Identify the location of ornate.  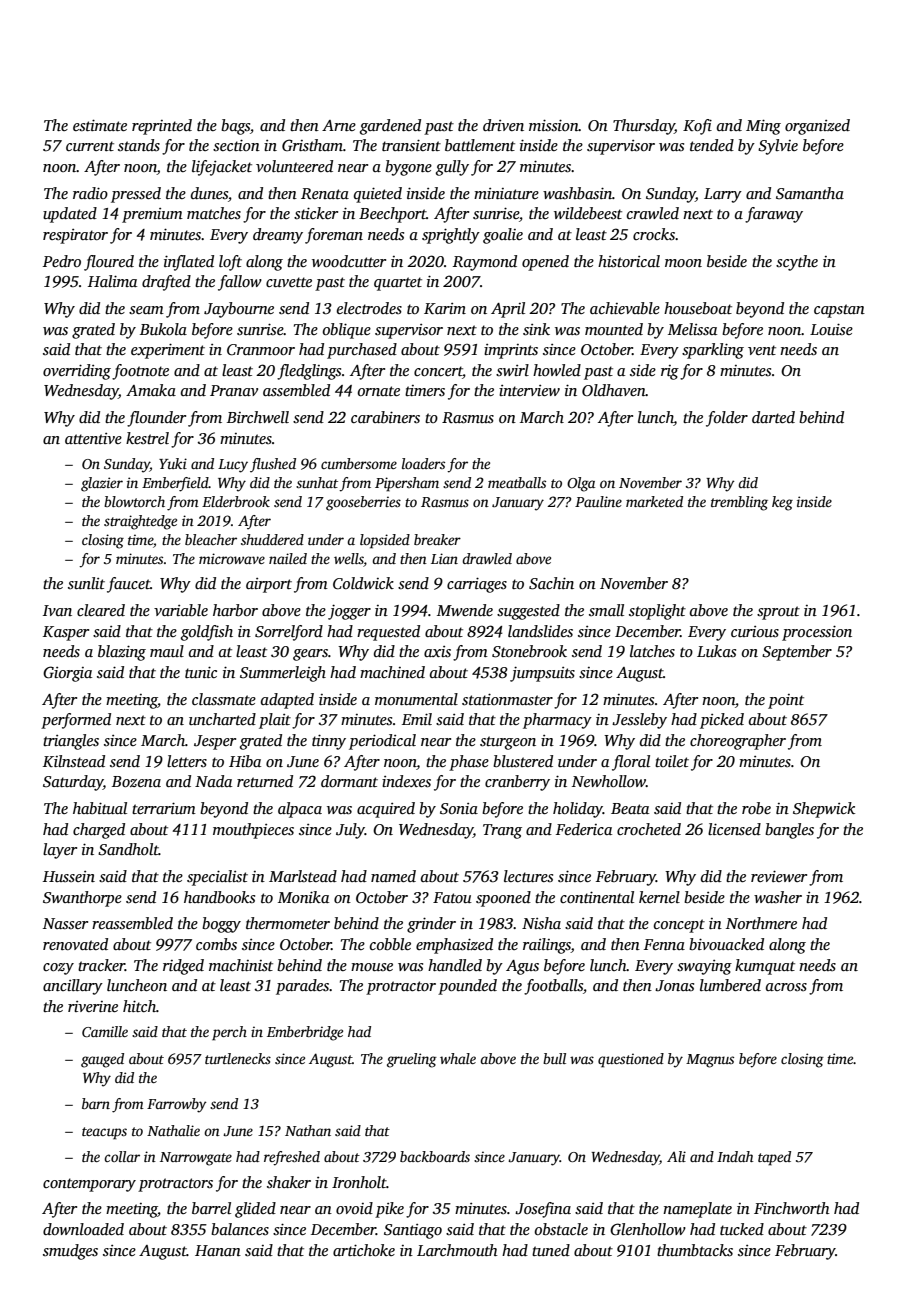
(379, 391).
